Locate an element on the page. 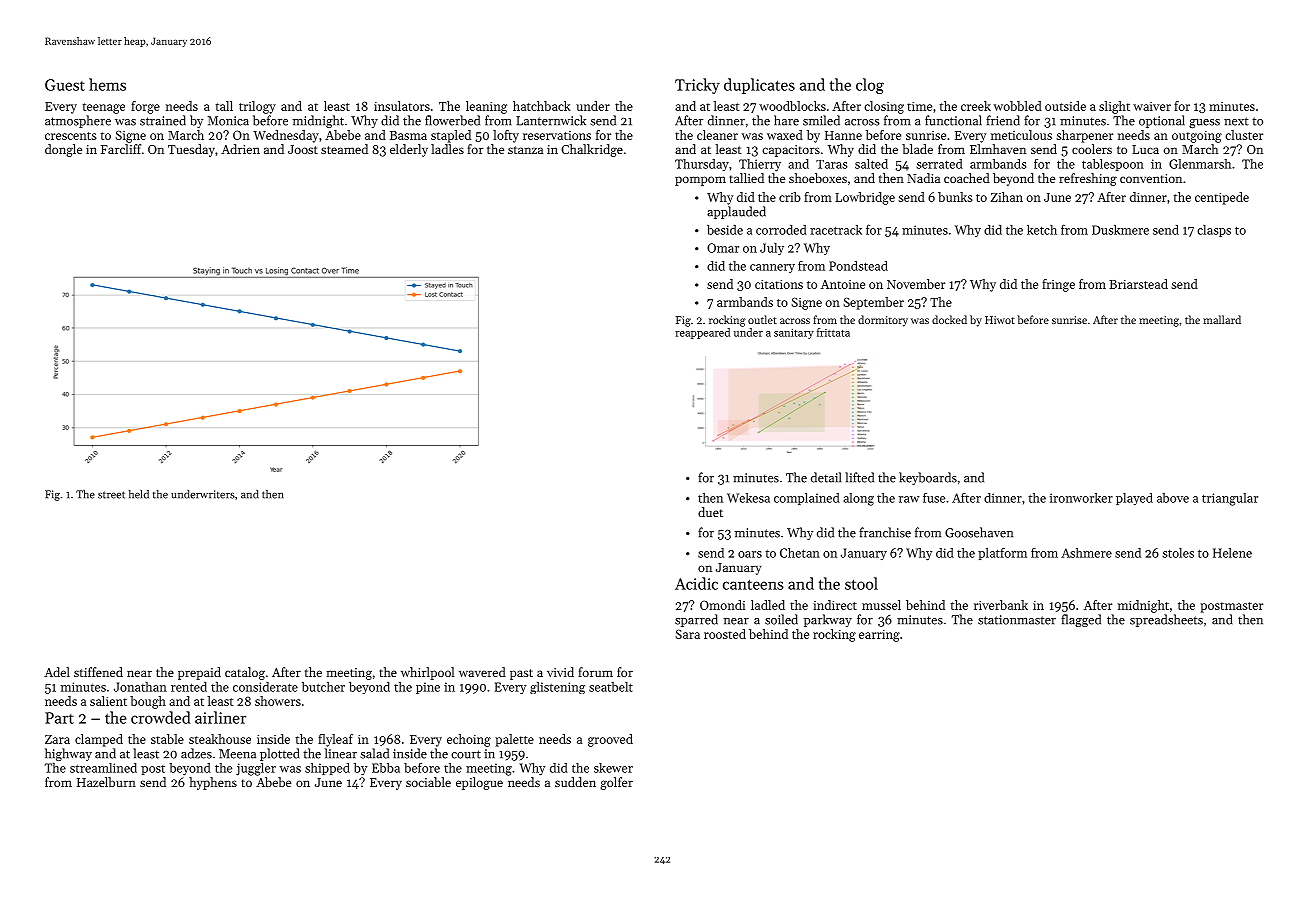 This document has height=924, width=1308. street is located at coordinates (111, 495).
